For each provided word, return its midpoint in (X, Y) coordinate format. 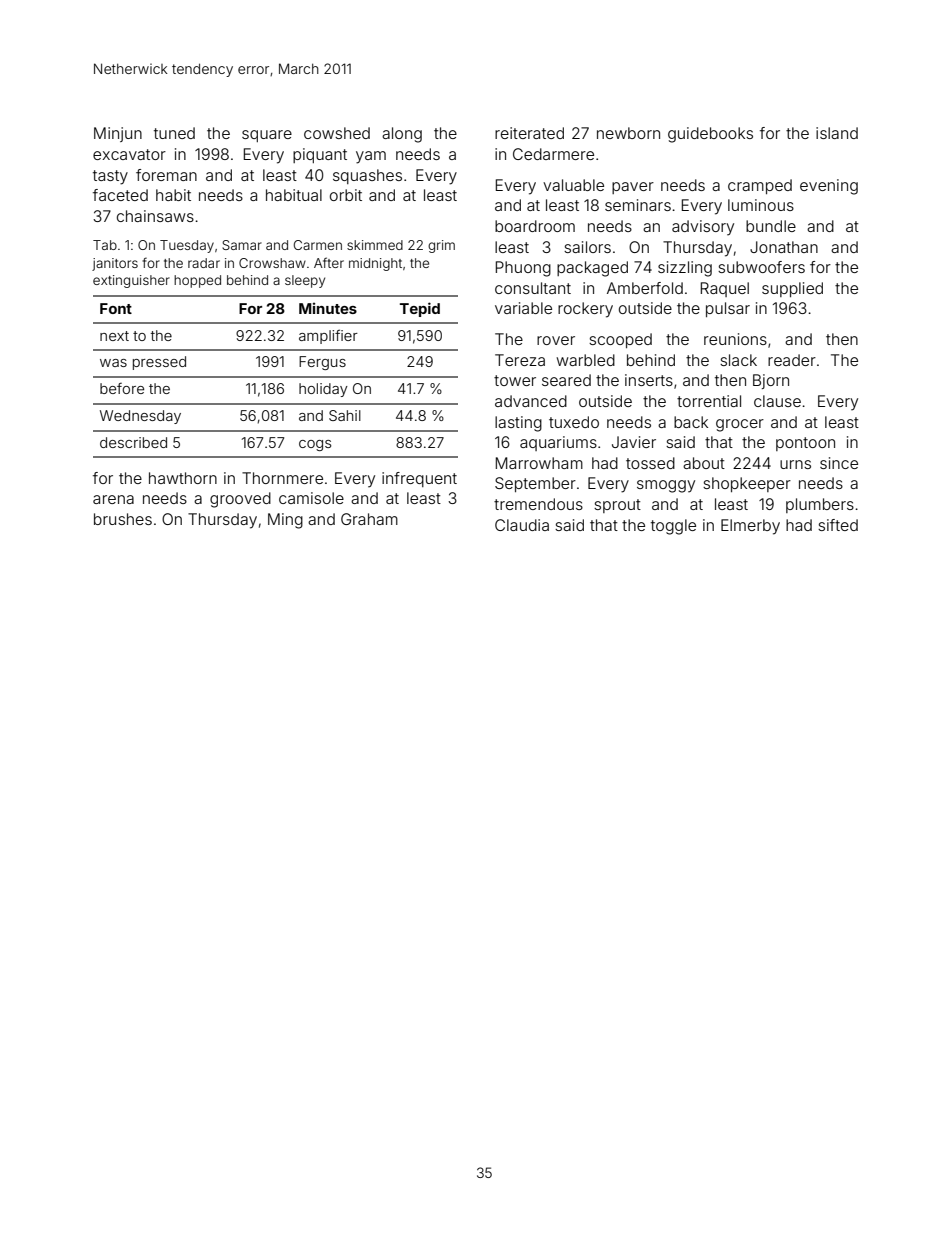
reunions (735, 339)
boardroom (535, 226)
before (122, 388)
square (267, 136)
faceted (120, 195)
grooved (240, 500)
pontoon (805, 444)
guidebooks (710, 135)
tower (515, 380)
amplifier (328, 336)
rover (556, 340)
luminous (761, 205)
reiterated (529, 133)
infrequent (419, 479)
